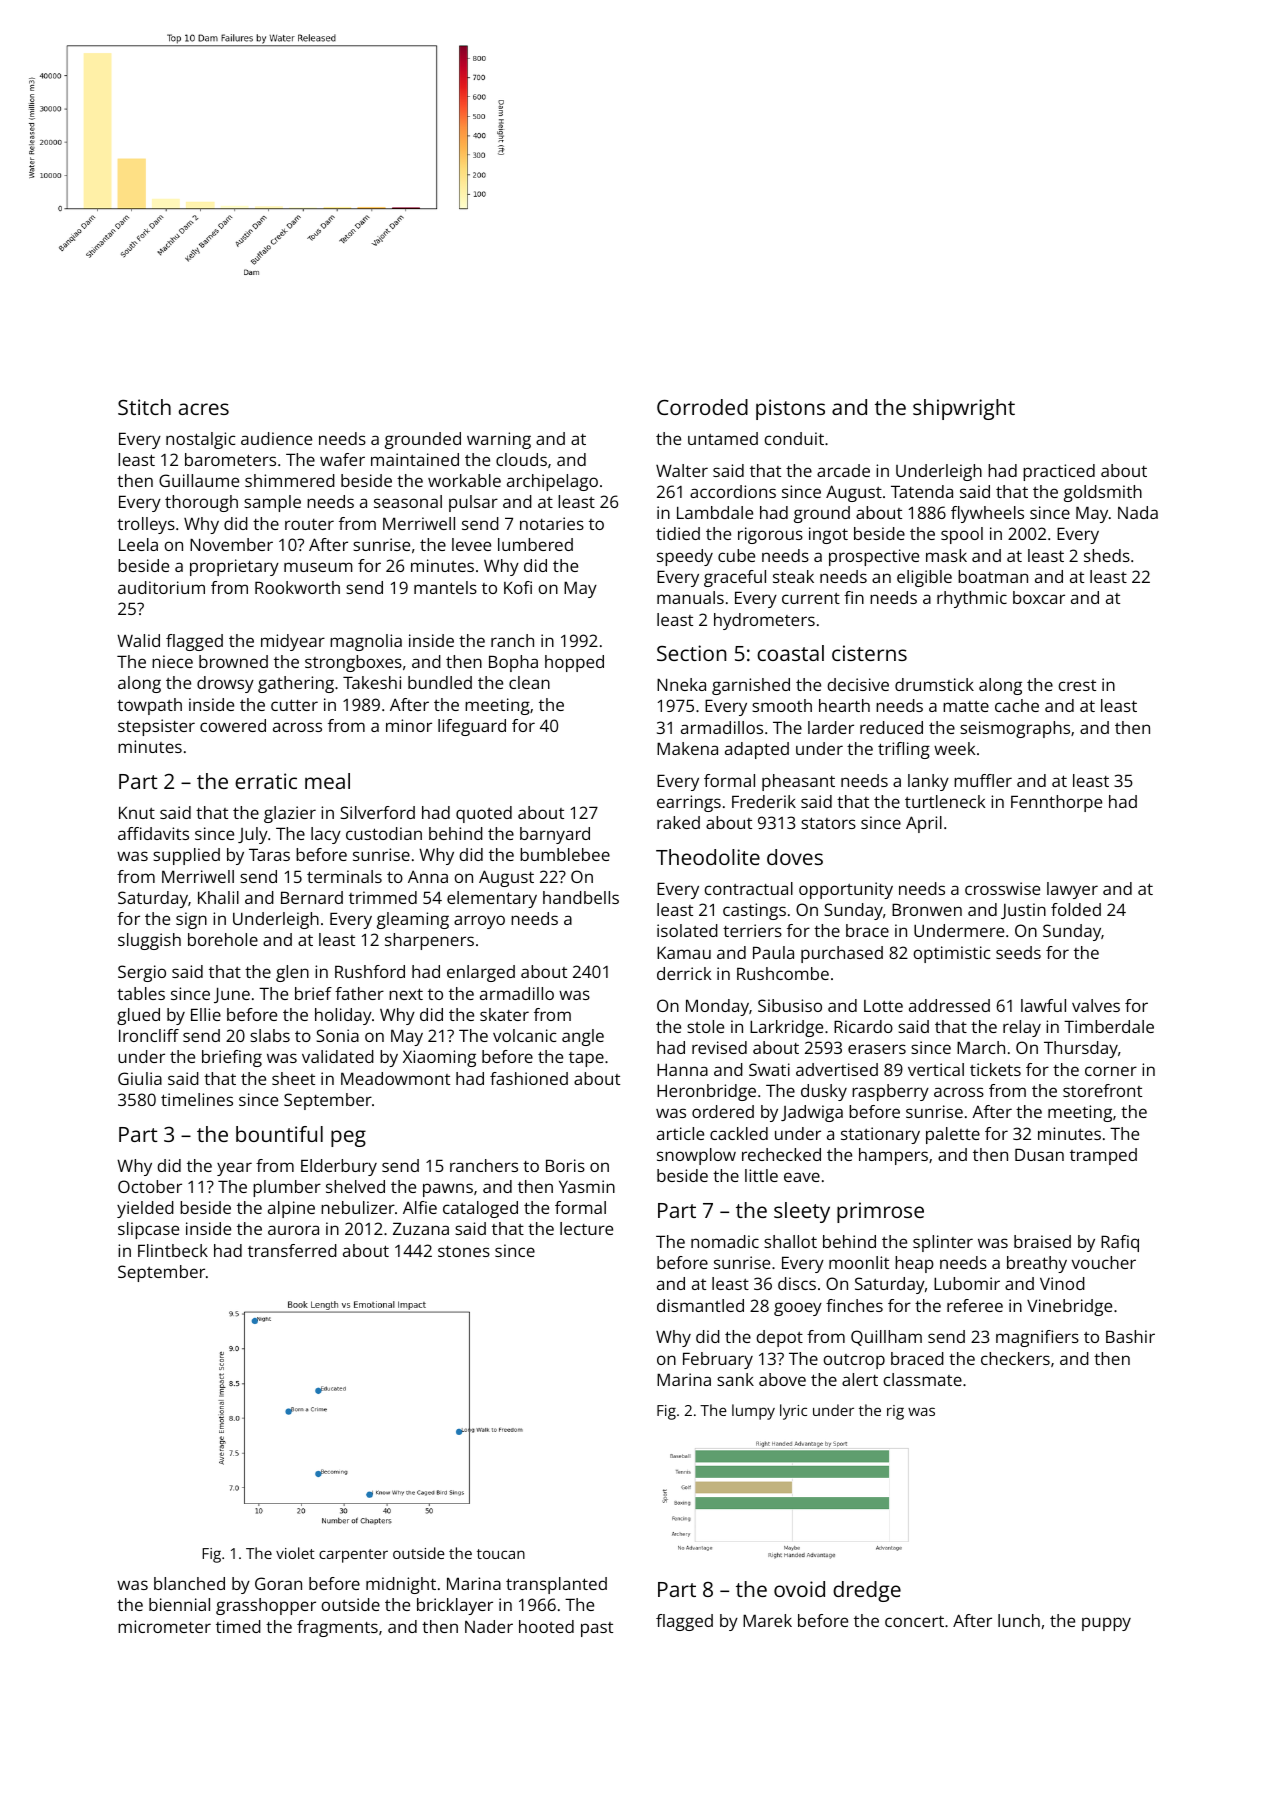 This screenshot has height=1806, width=1277. What do you see at coordinates (144, 407) in the screenshot?
I see `Stitch` at bounding box center [144, 407].
